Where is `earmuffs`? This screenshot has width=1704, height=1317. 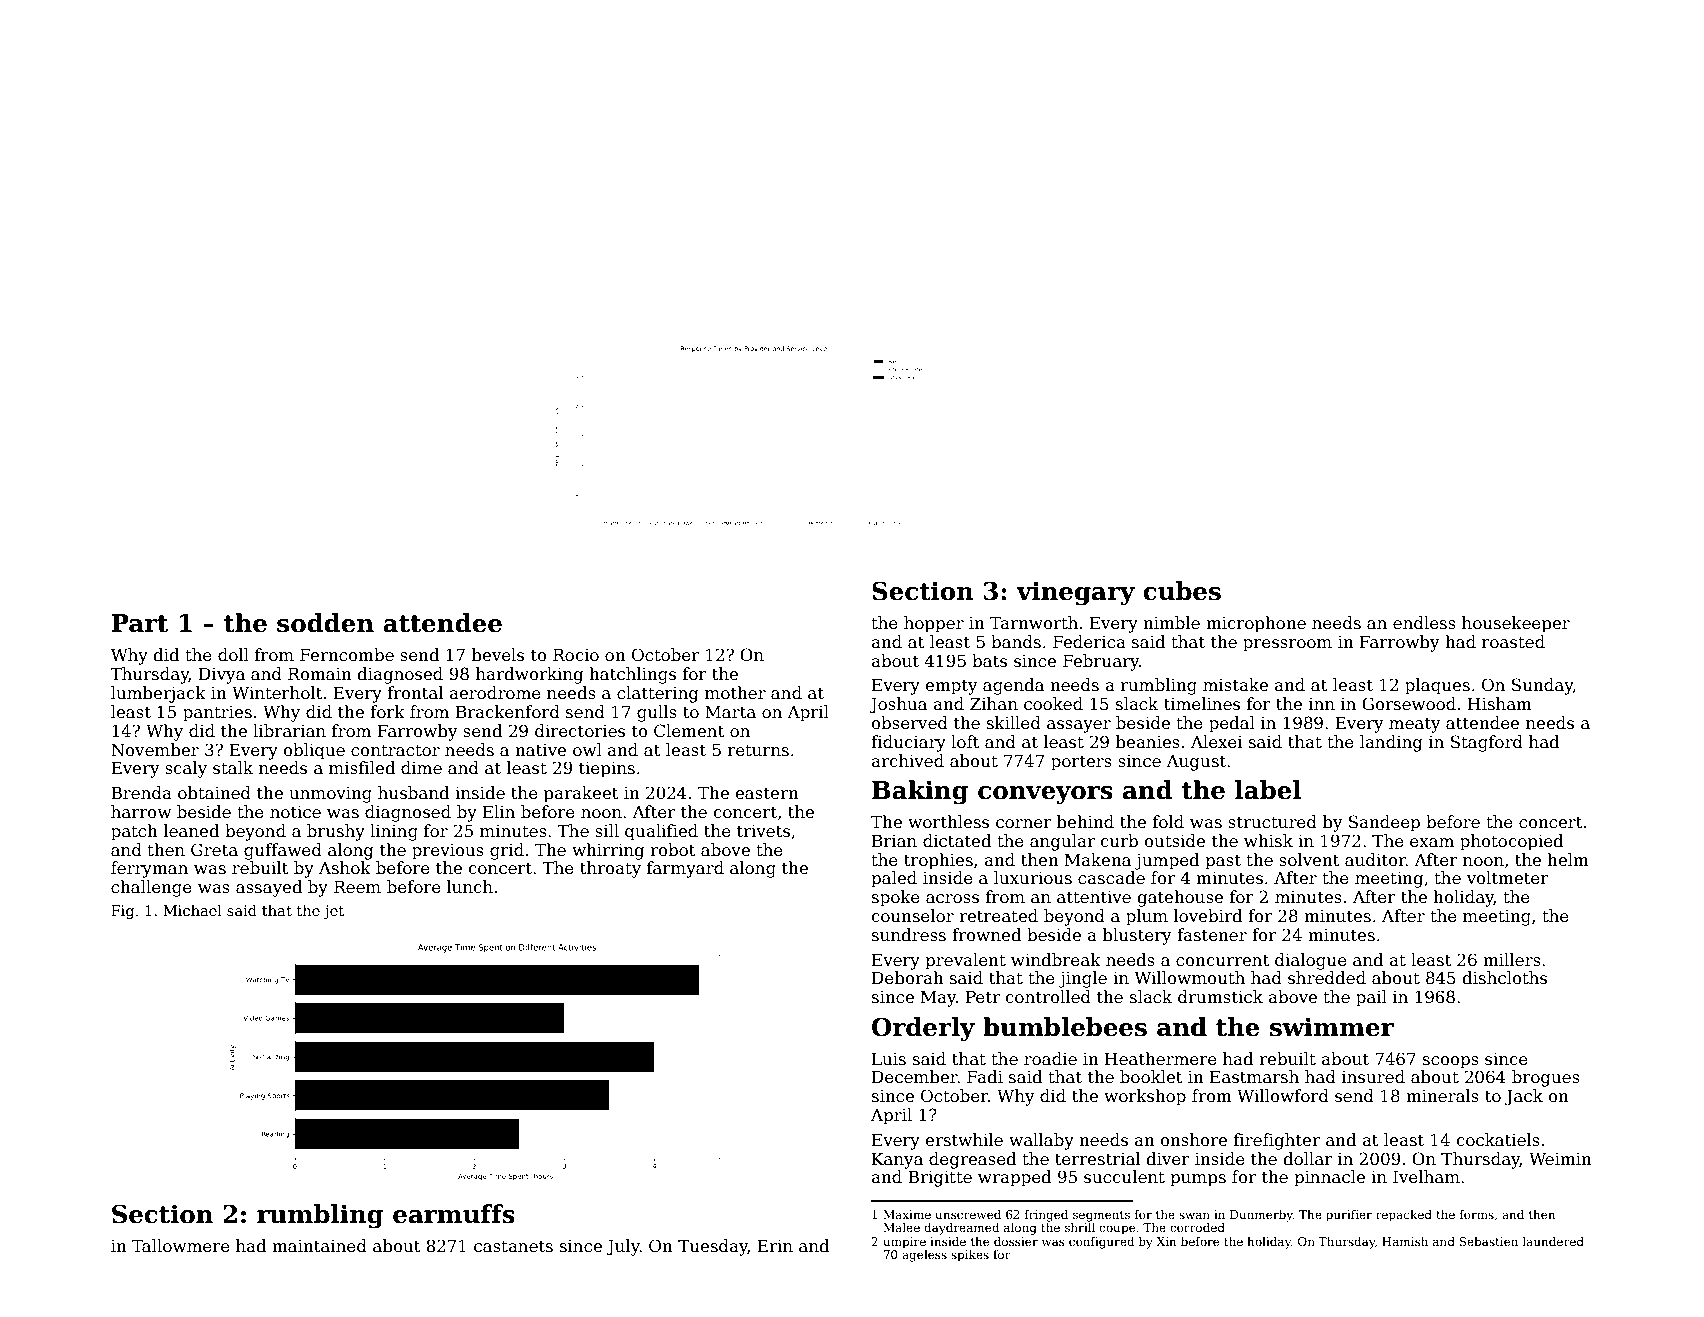 earmuffs is located at coordinates (454, 1214).
